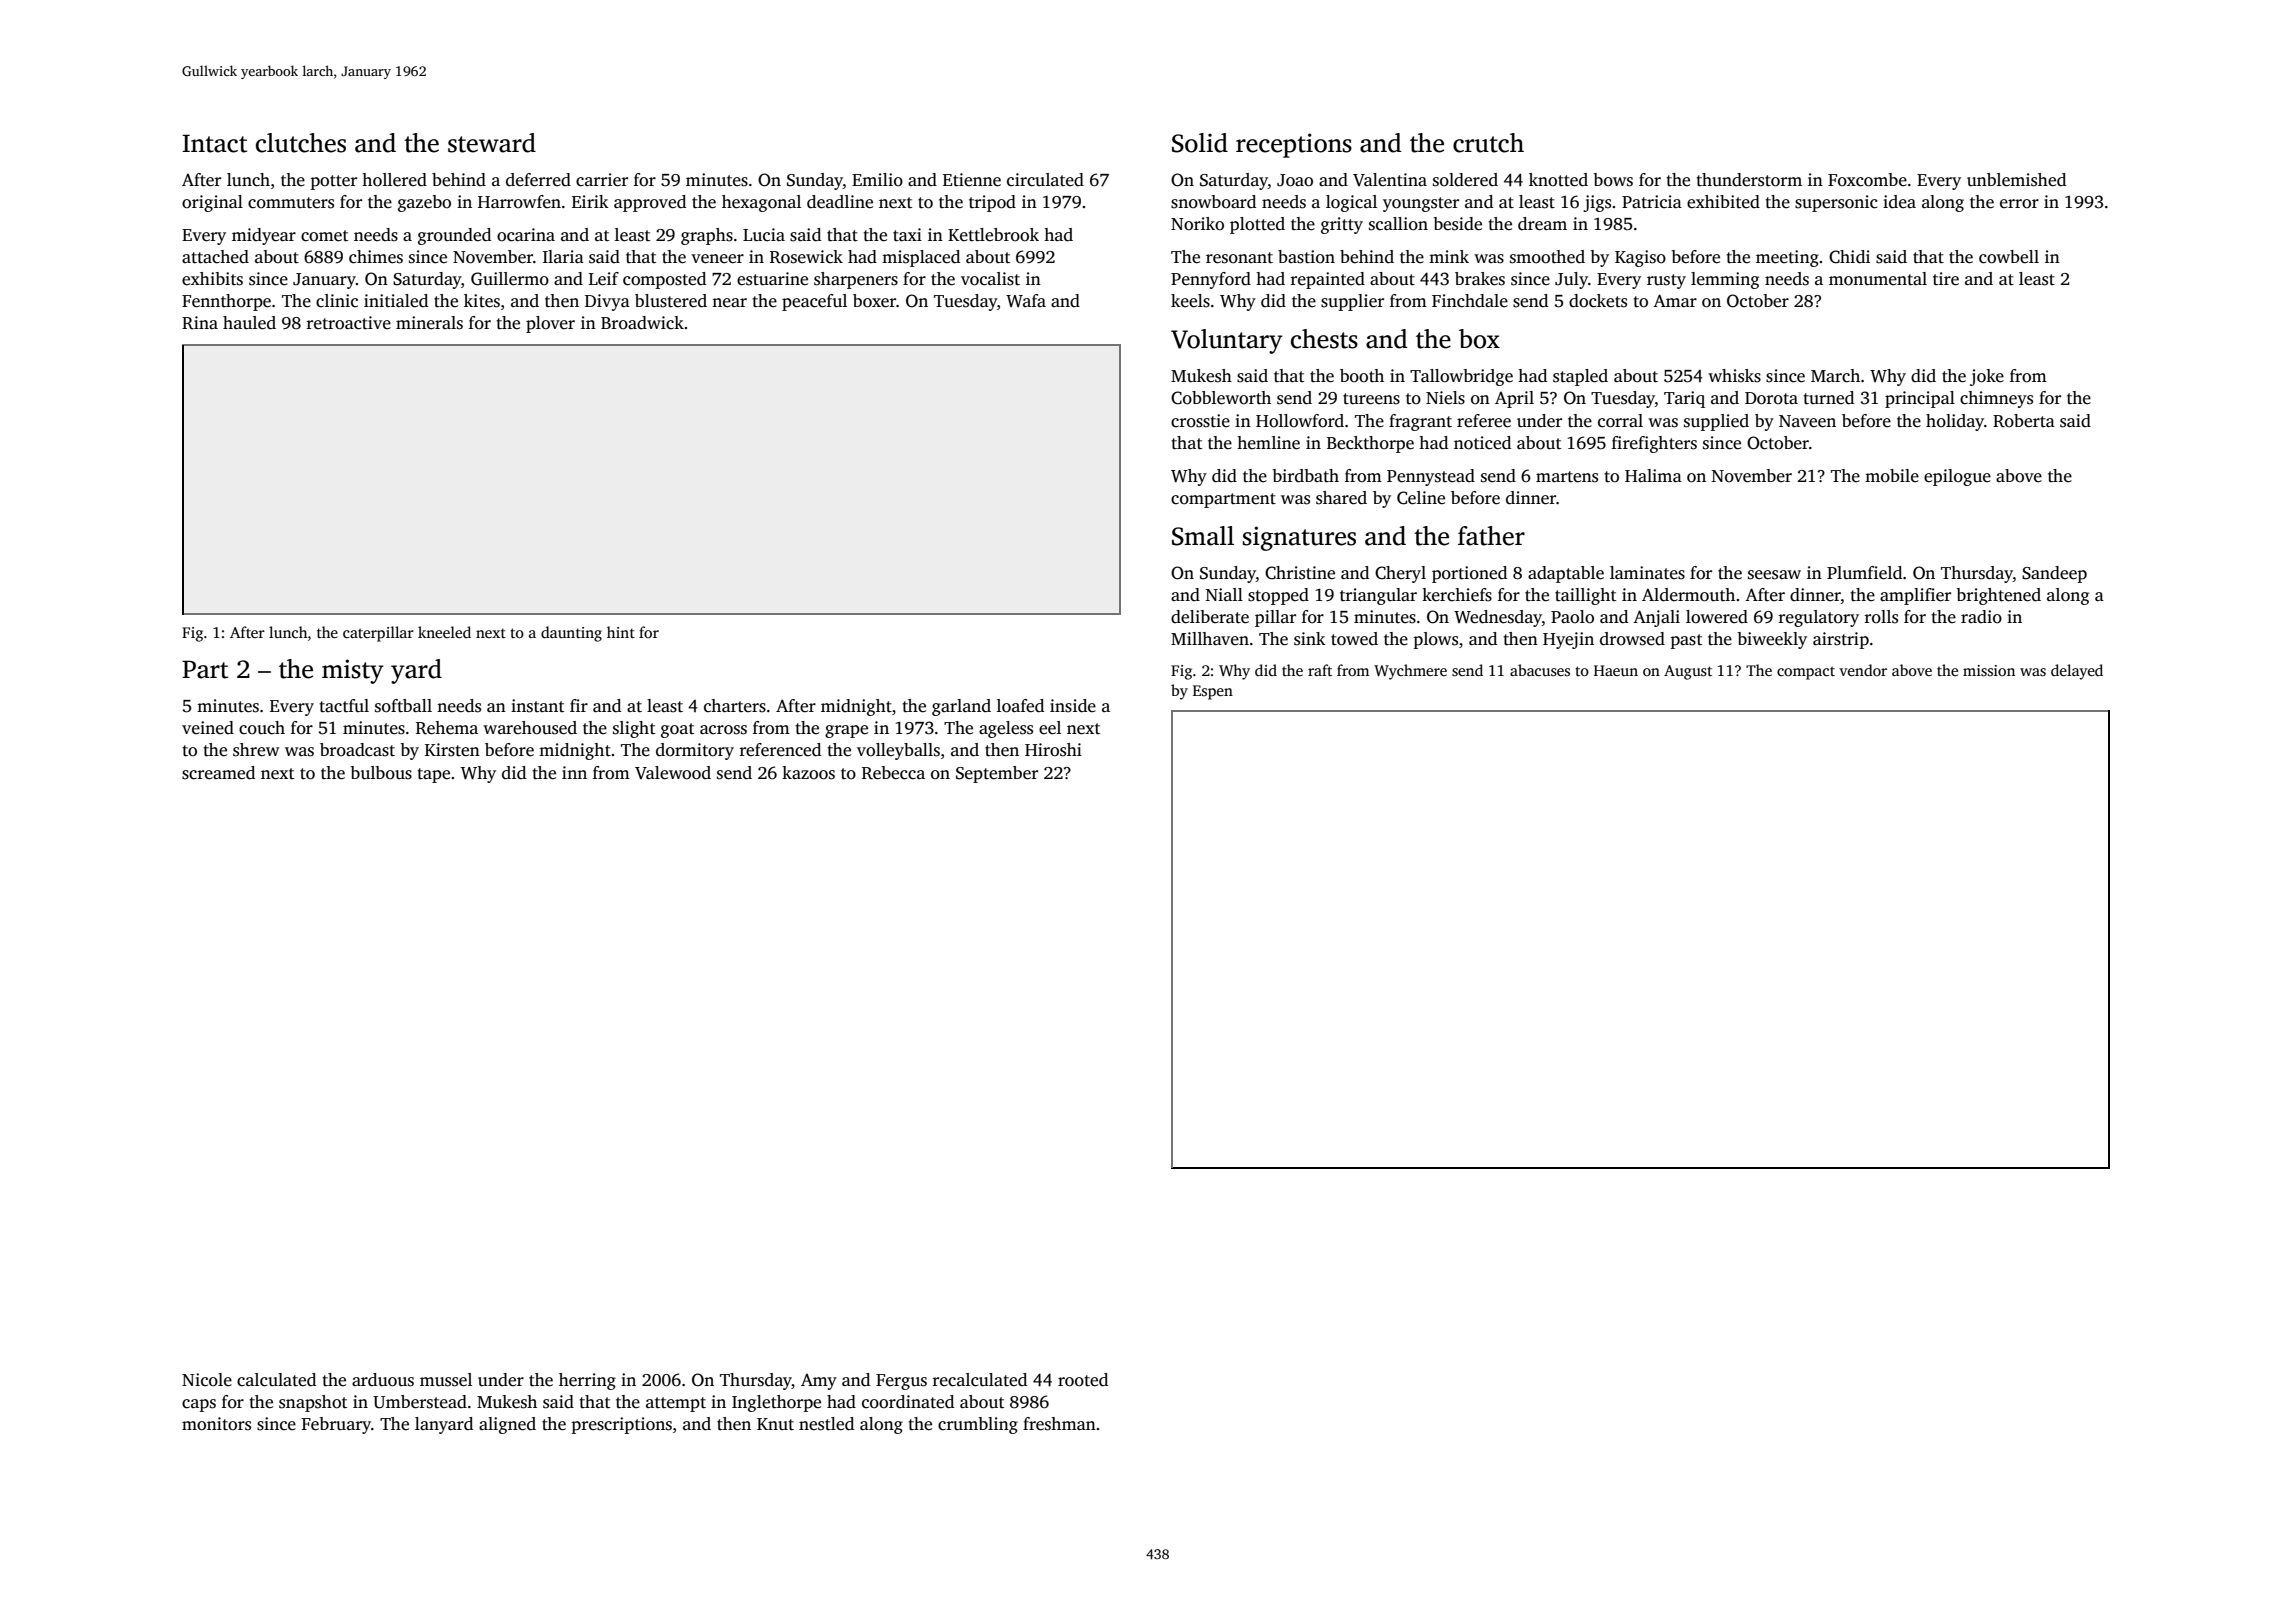 The width and height of the screenshot is (2292, 1620). What do you see at coordinates (997, 774) in the screenshot?
I see `September` at bounding box center [997, 774].
